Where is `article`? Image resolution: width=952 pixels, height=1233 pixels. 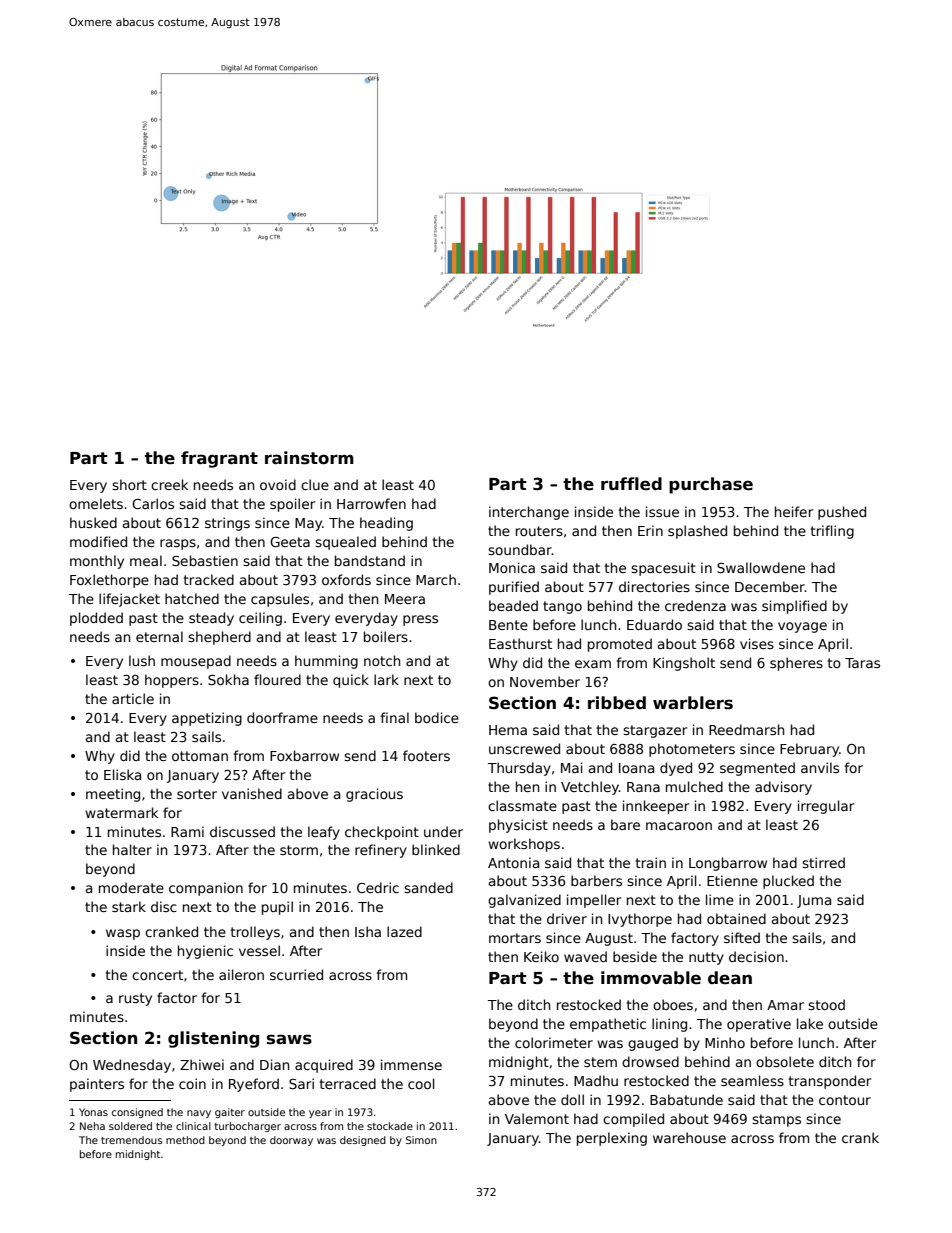
article is located at coordinates (133, 698).
